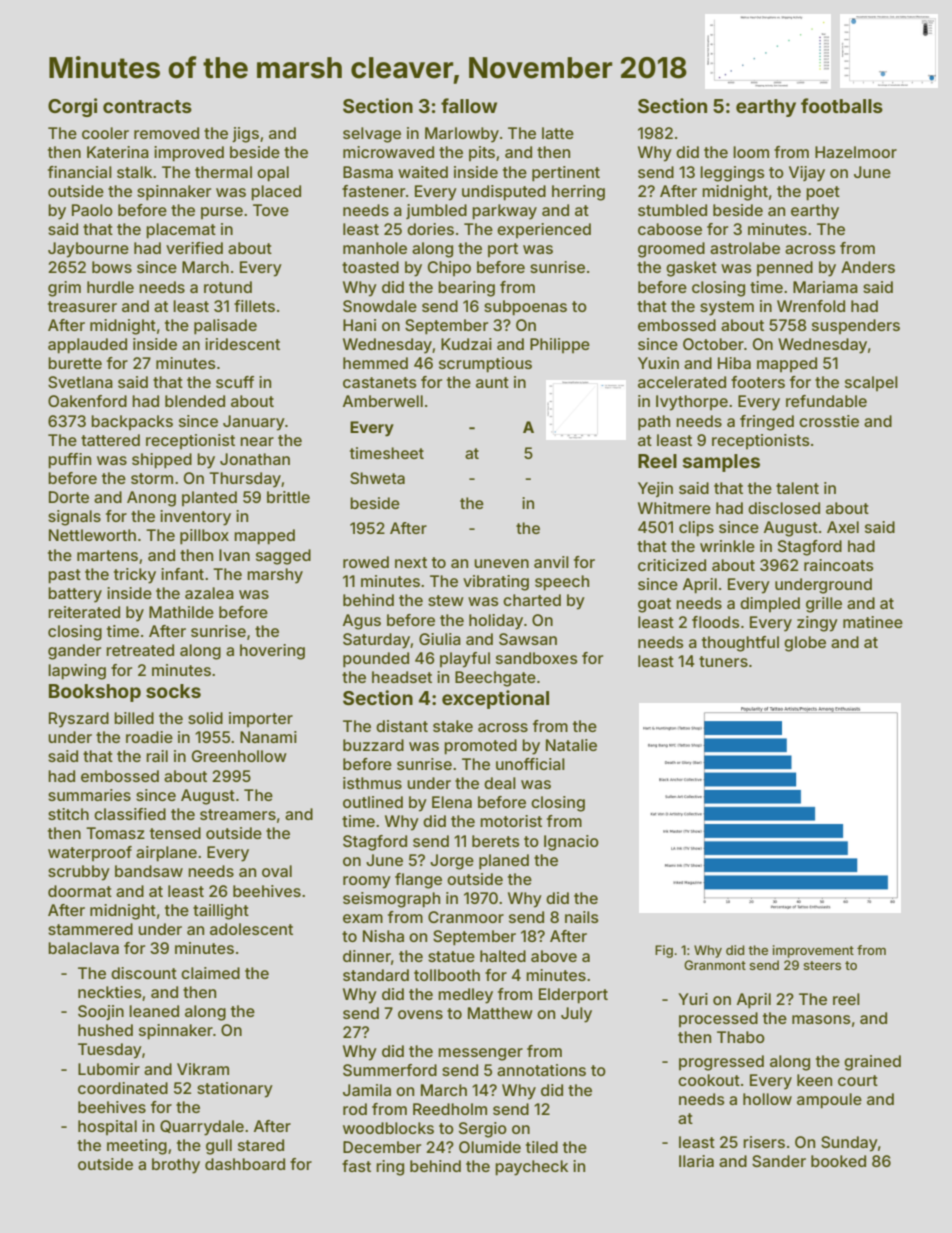 This screenshot has height=1233, width=952. Describe the element at coordinates (375, 248) in the screenshot. I see `manhole` at that location.
